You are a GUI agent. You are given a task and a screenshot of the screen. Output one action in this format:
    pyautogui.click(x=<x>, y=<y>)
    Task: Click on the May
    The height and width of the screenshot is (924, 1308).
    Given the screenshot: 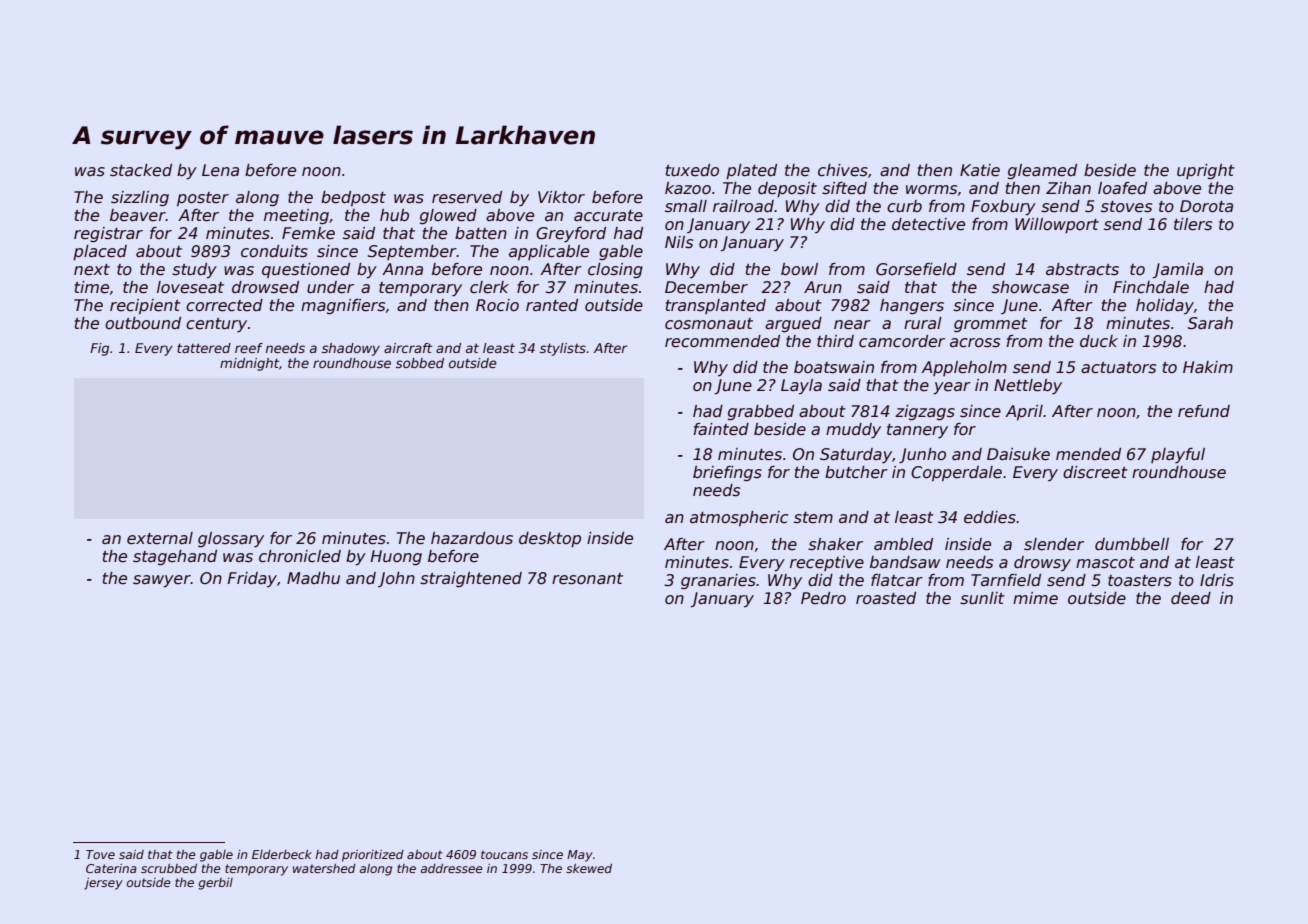 What is the action you would take?
    pyautogui.click(x=580, y=856)
